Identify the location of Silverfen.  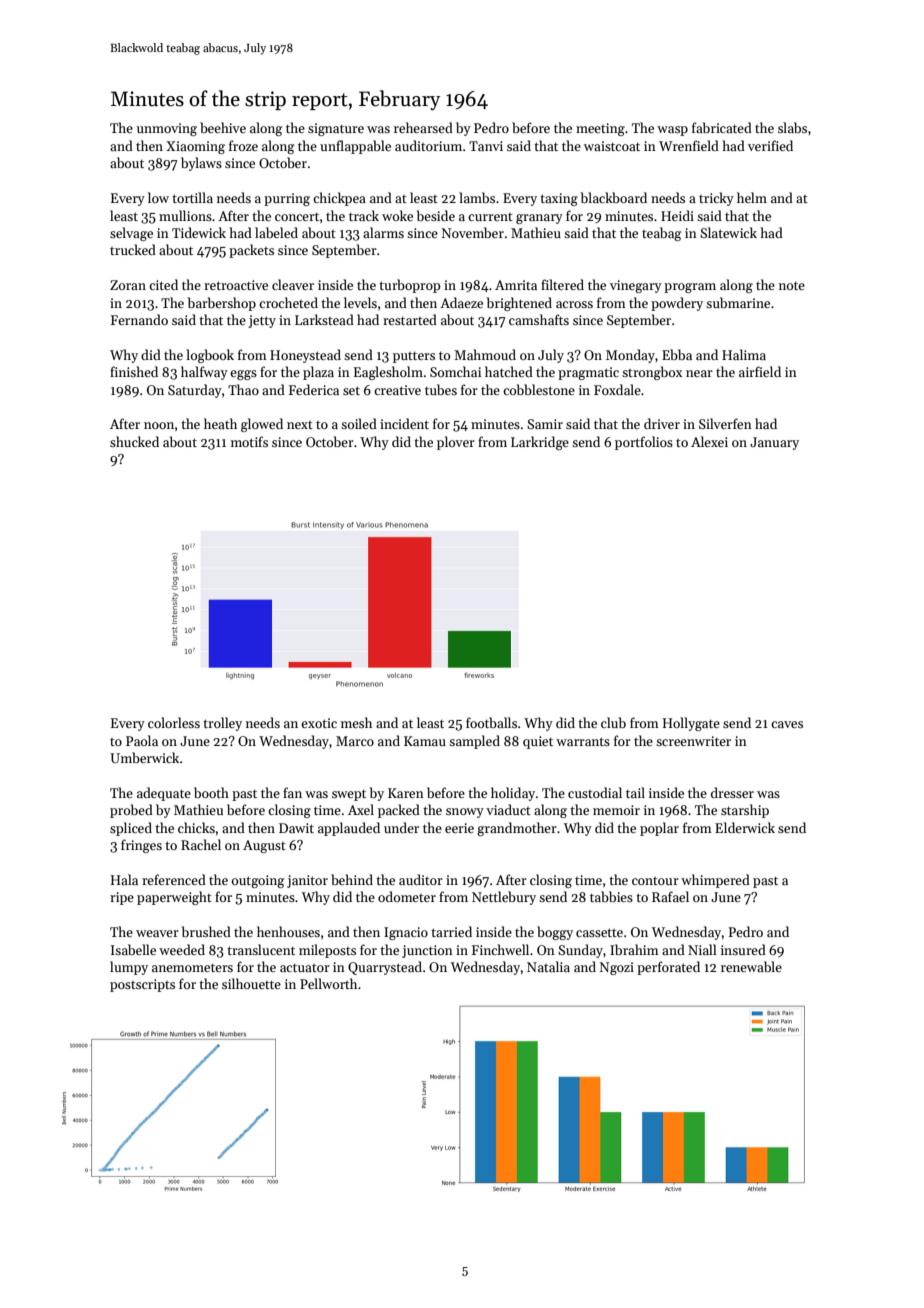
(725, 423).
